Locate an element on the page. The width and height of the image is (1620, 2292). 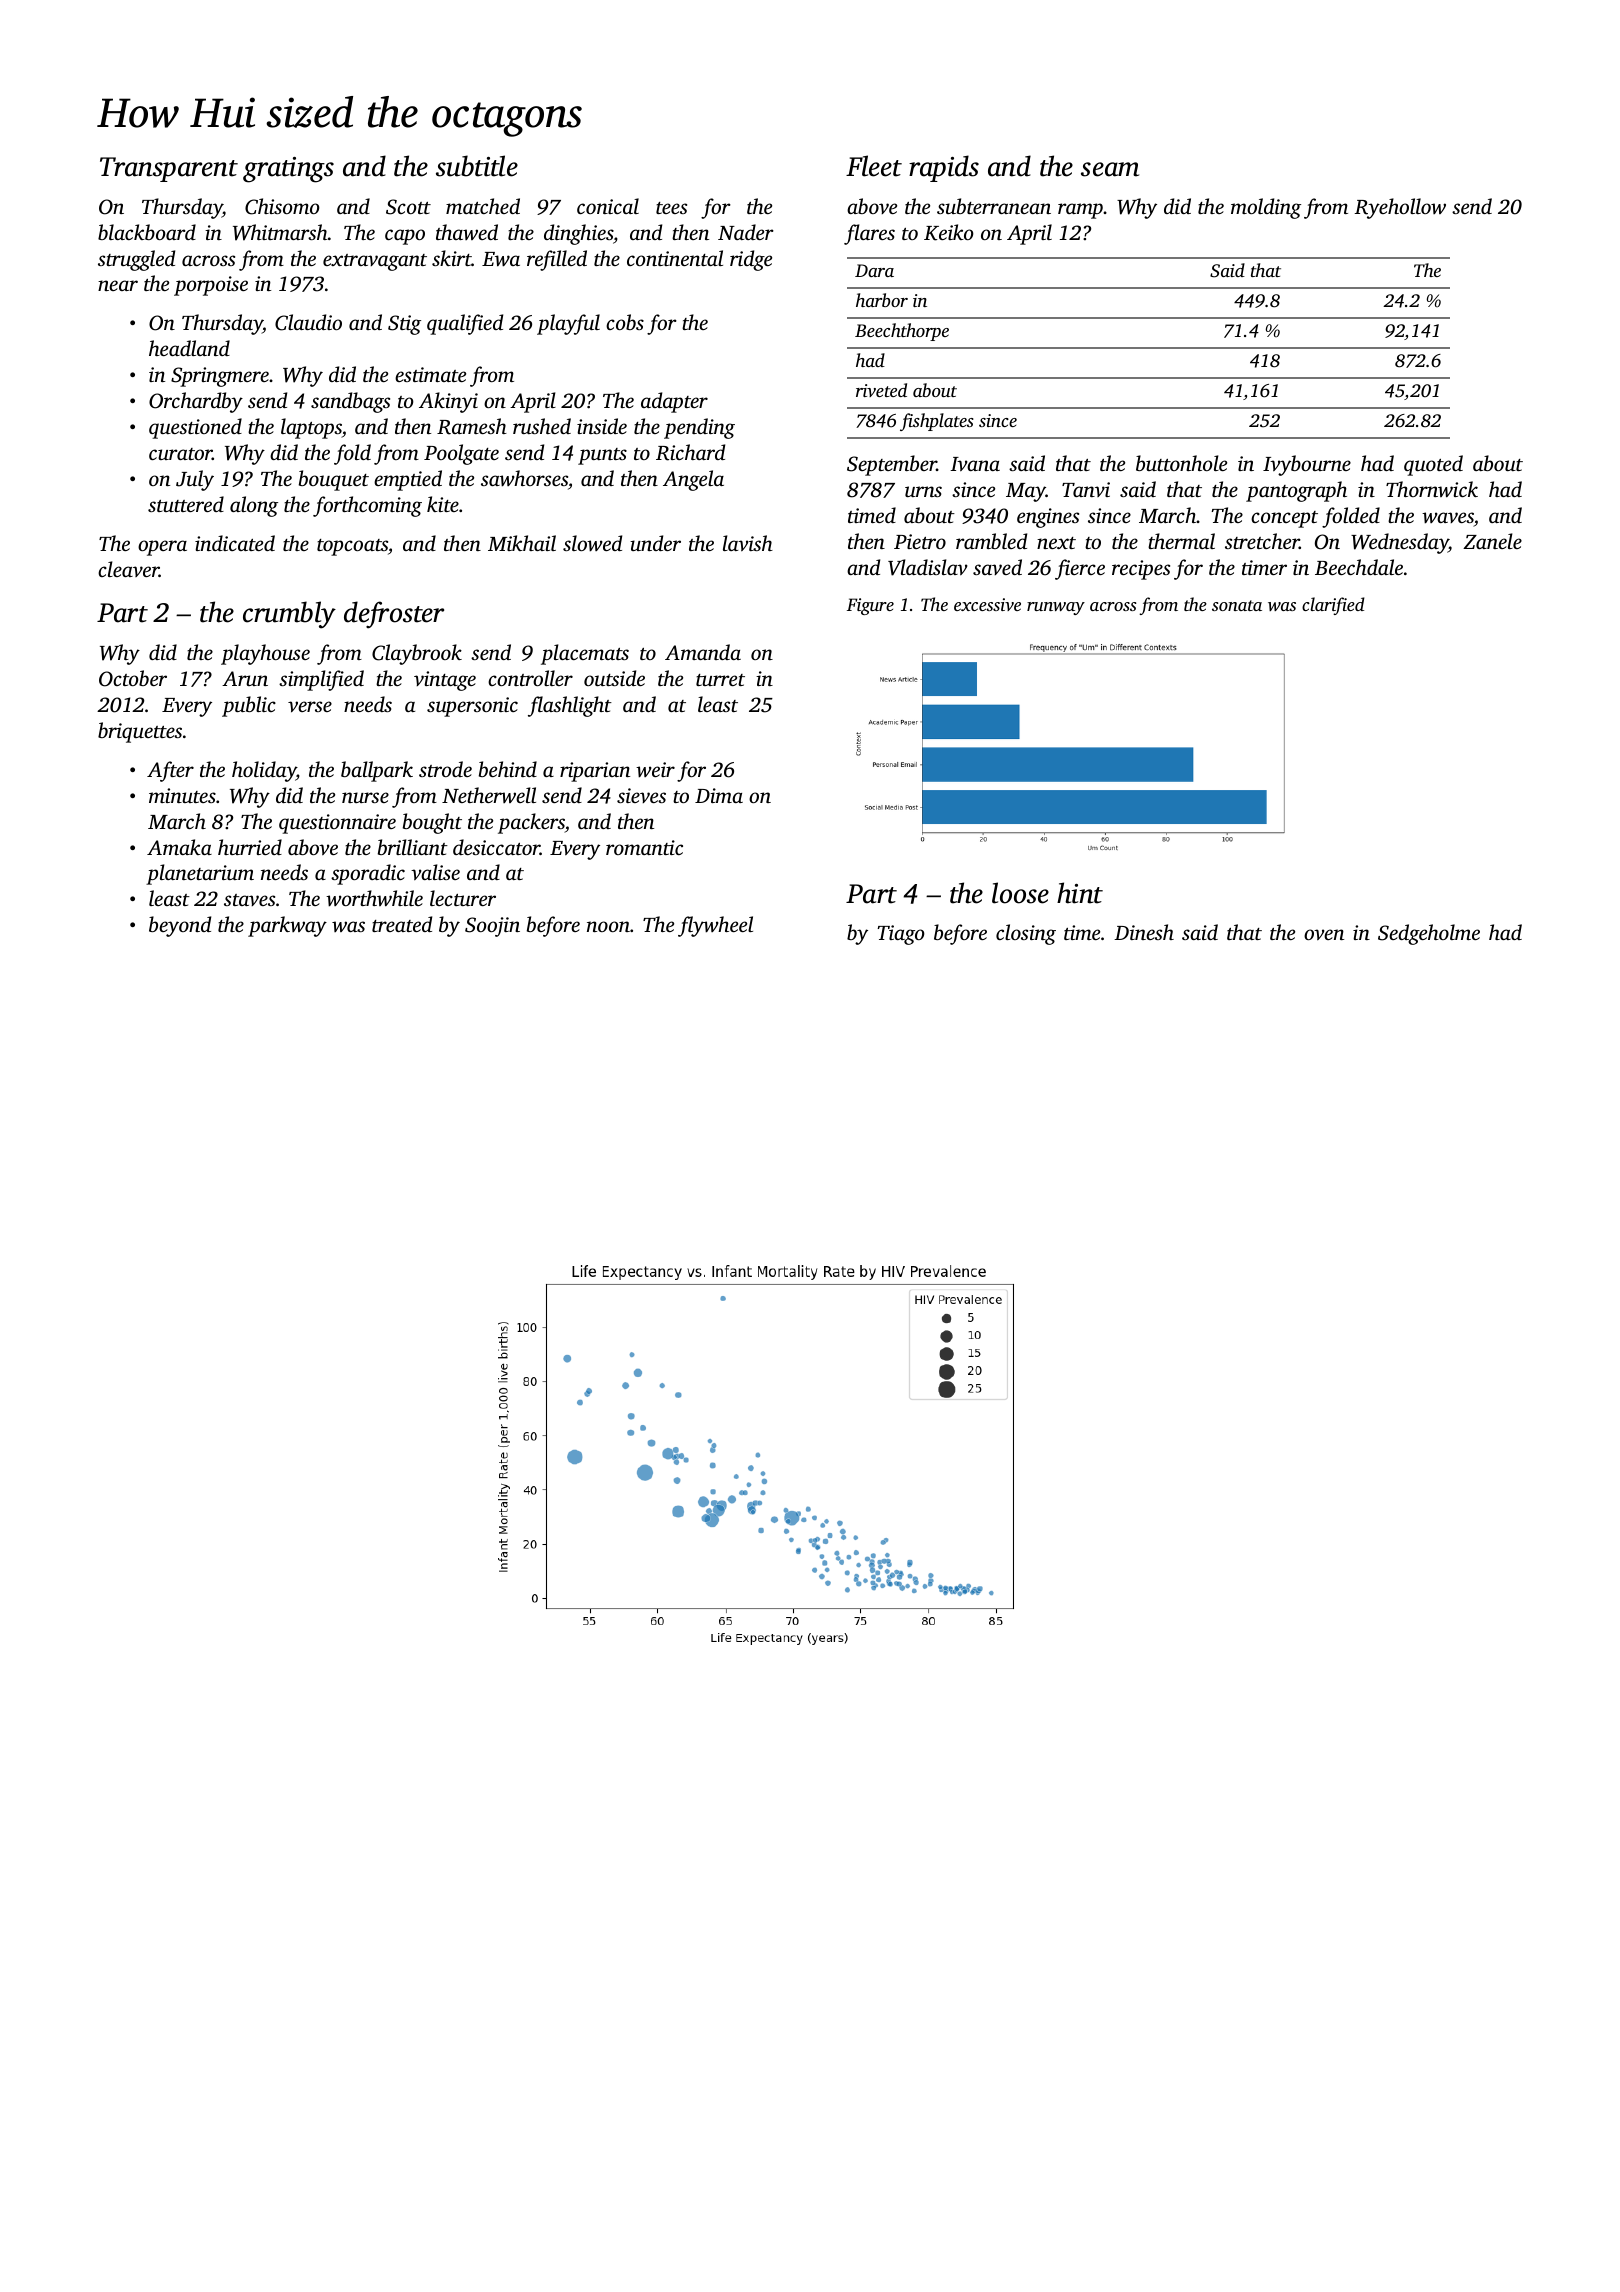
concept is located at coordinates (1284, 519).
